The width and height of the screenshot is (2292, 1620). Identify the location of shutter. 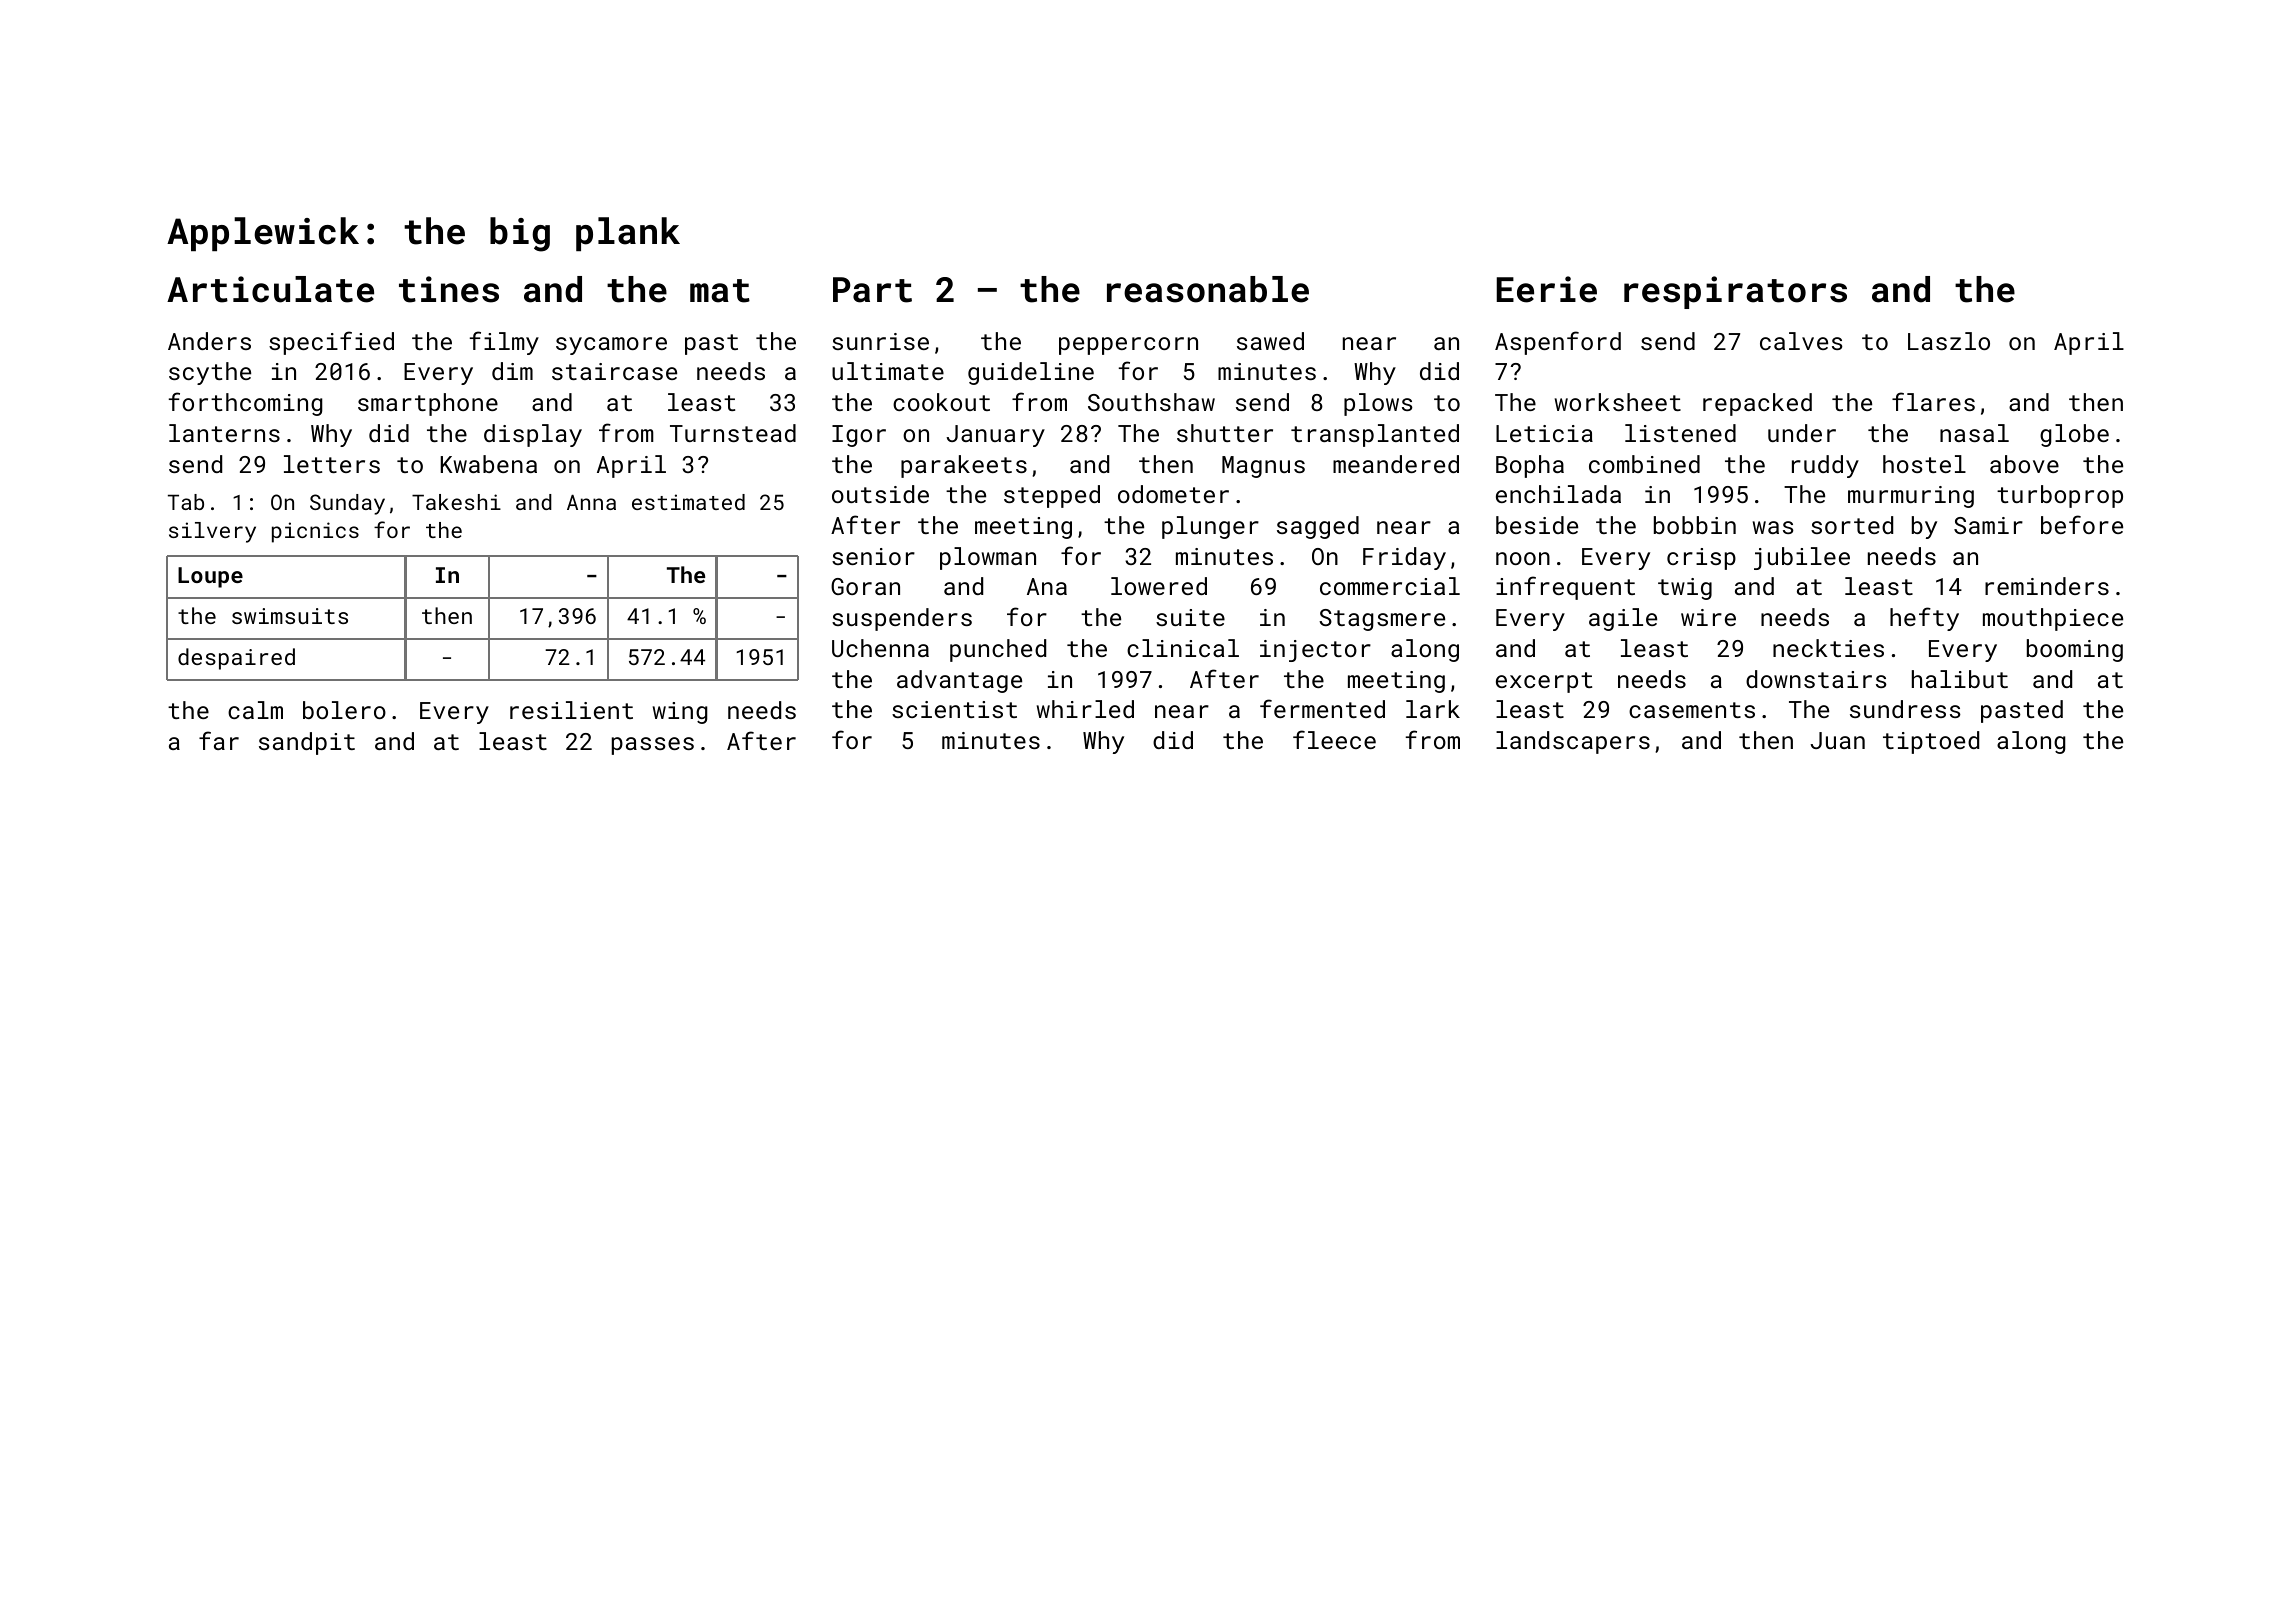
(1225, 433).
